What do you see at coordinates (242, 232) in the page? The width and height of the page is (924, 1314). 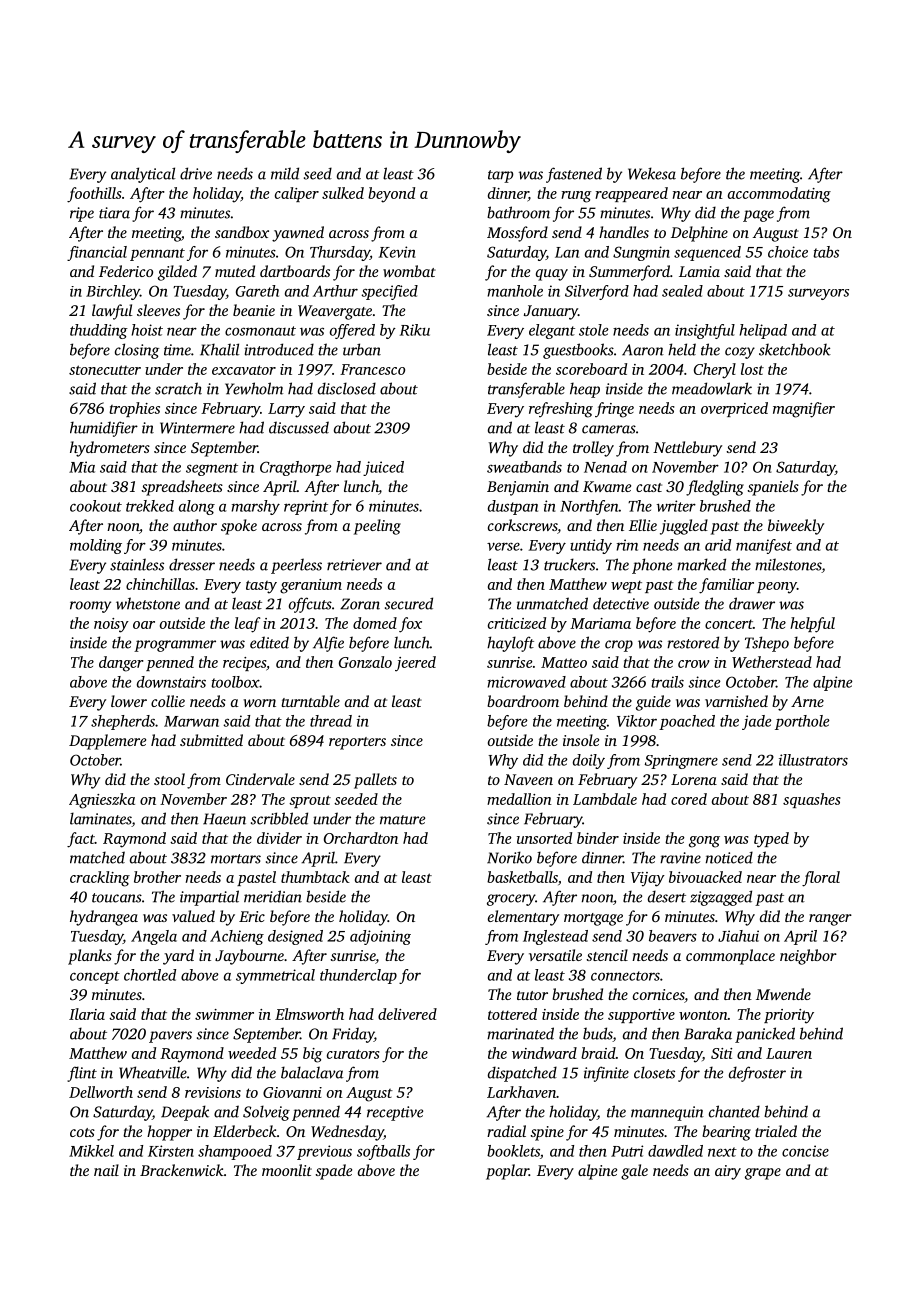 I see `sandbox` at bounding box center [242, 232].
